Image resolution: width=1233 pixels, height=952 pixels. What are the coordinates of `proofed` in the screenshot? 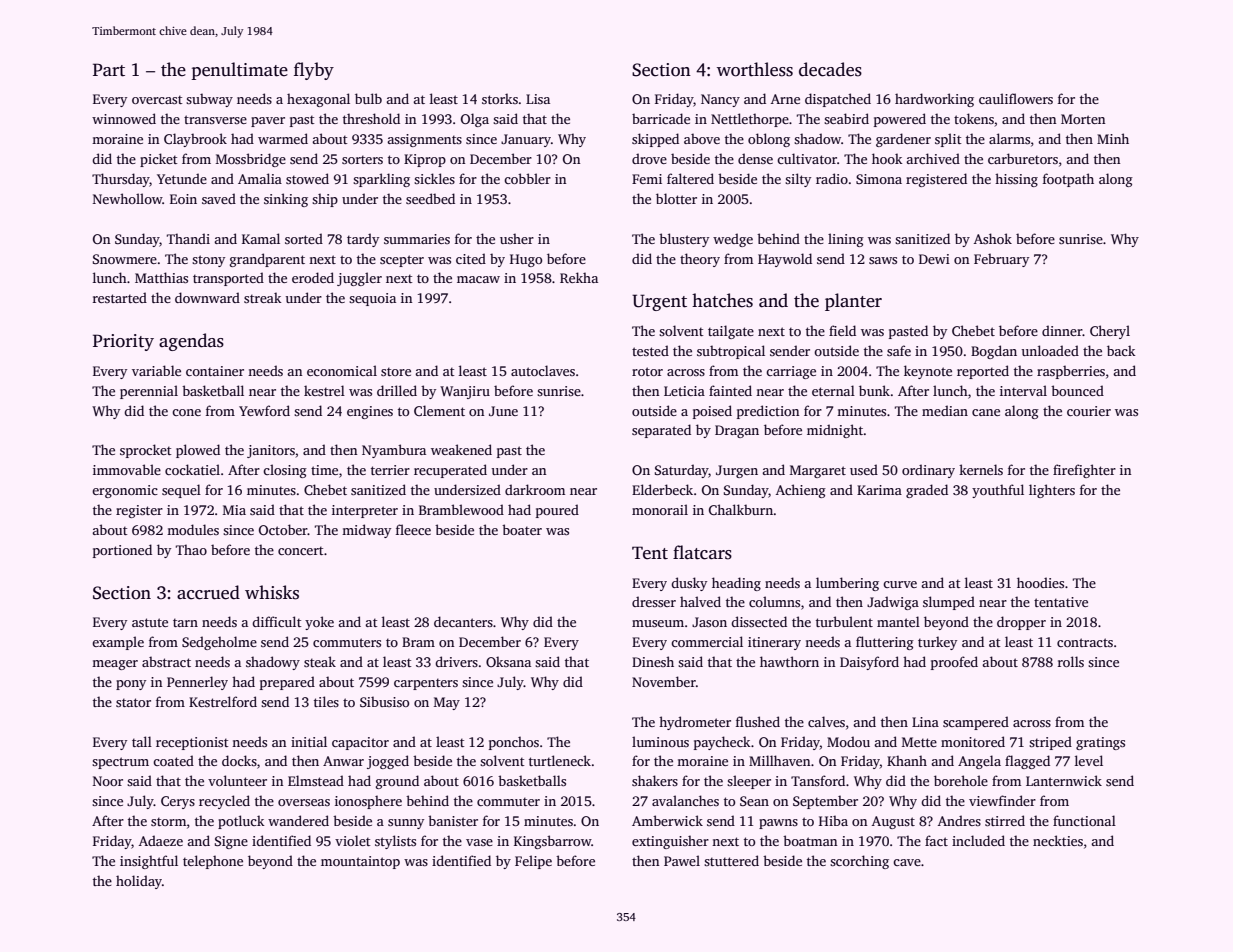 It's located at (954, 663).
